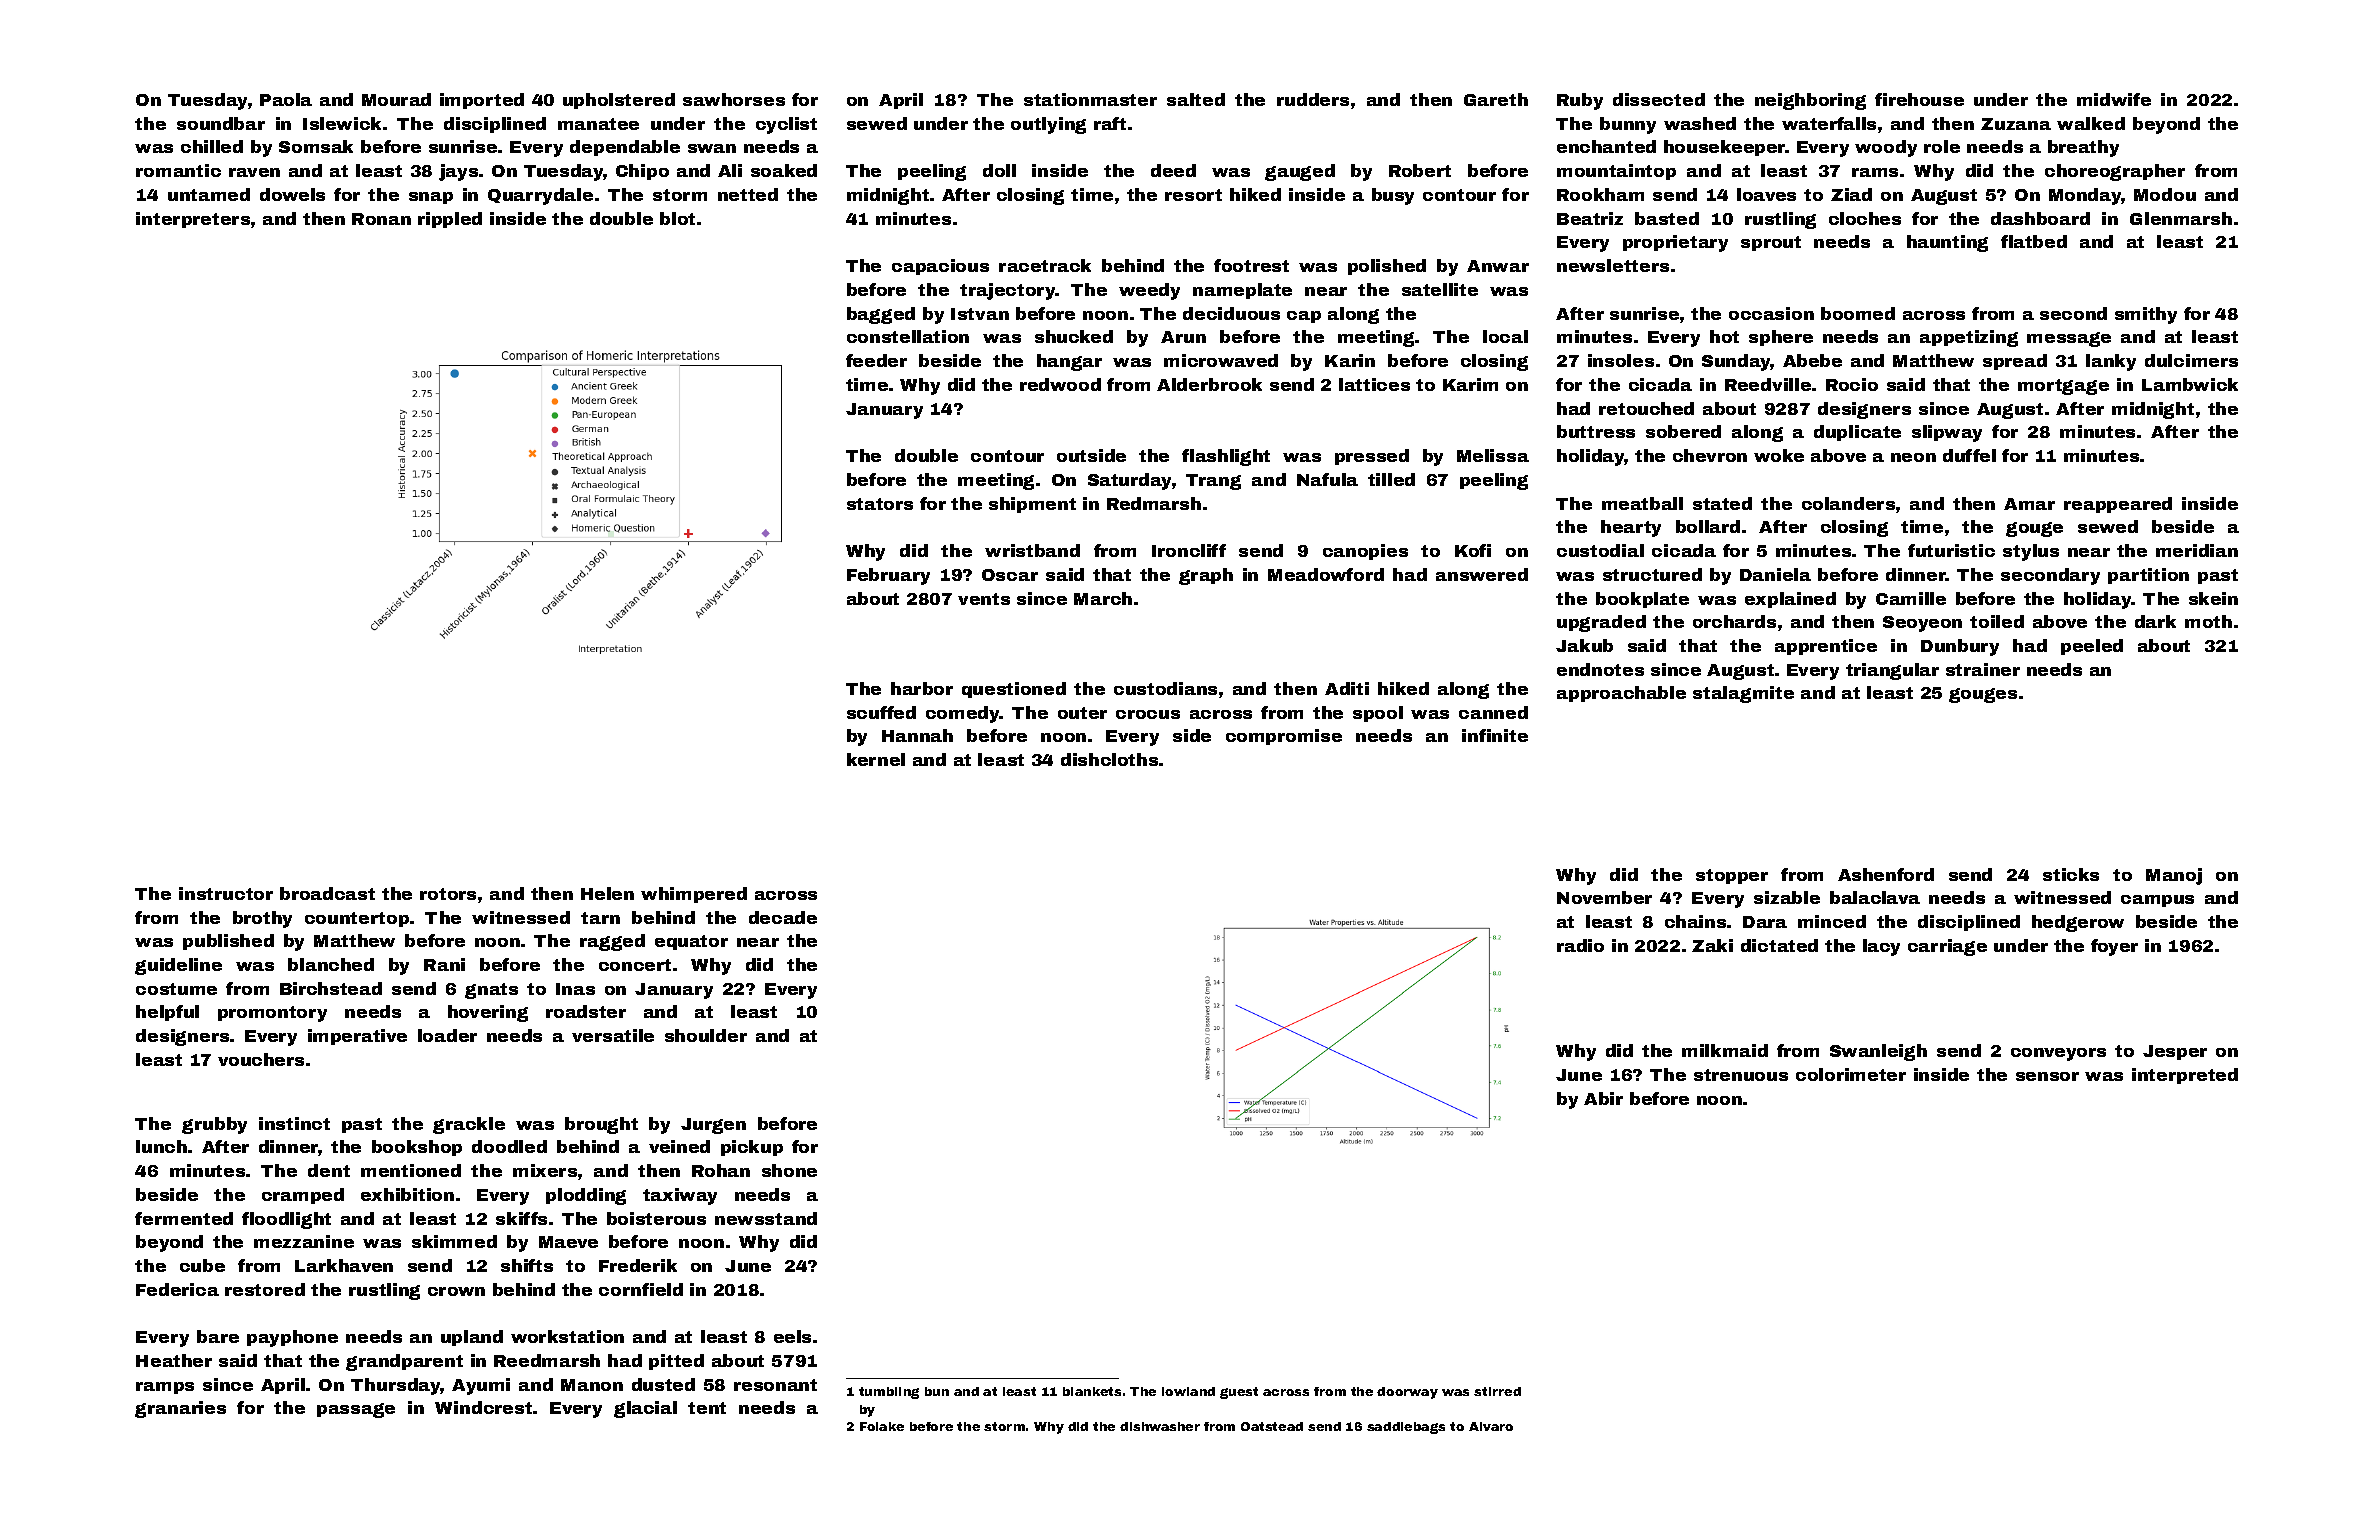 The width and height of the screenshot is (2375, 1536). Describe the element at coordinates (193, 220) in the screenshot. I see `interpreters` at that location.
